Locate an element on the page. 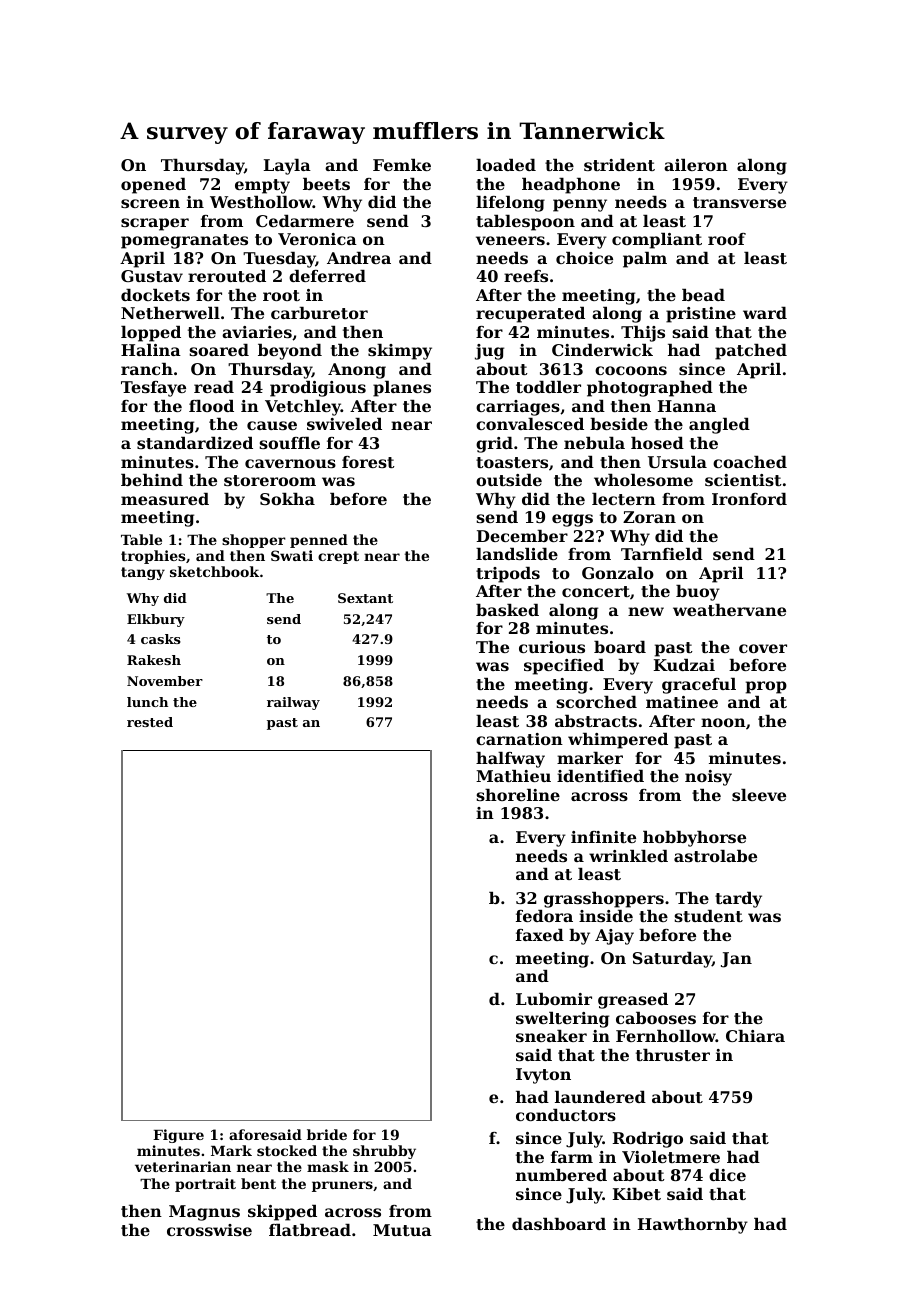  loaded is located at coordinates (506, 165).
